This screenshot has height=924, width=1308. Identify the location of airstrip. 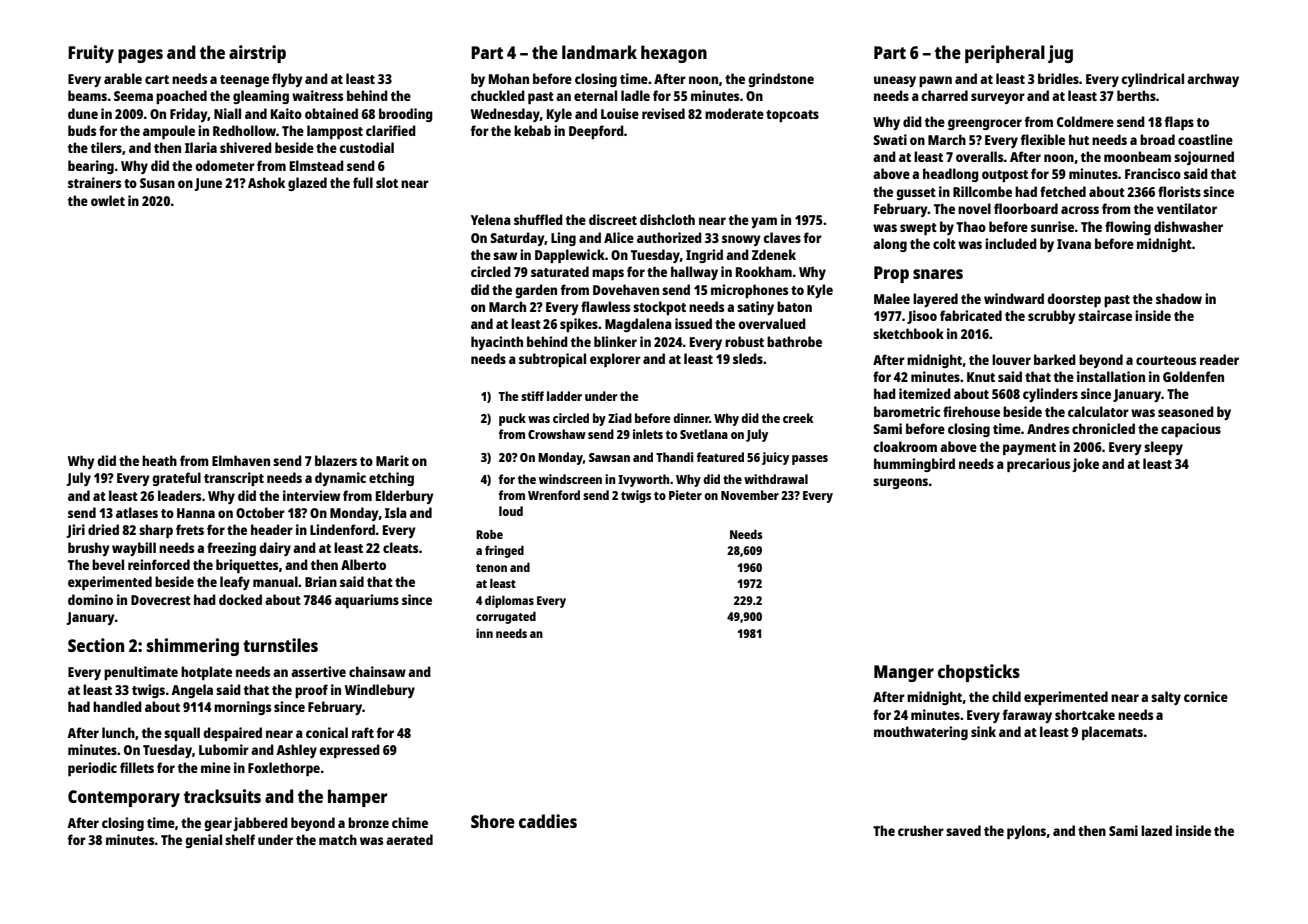
(257, 54).
